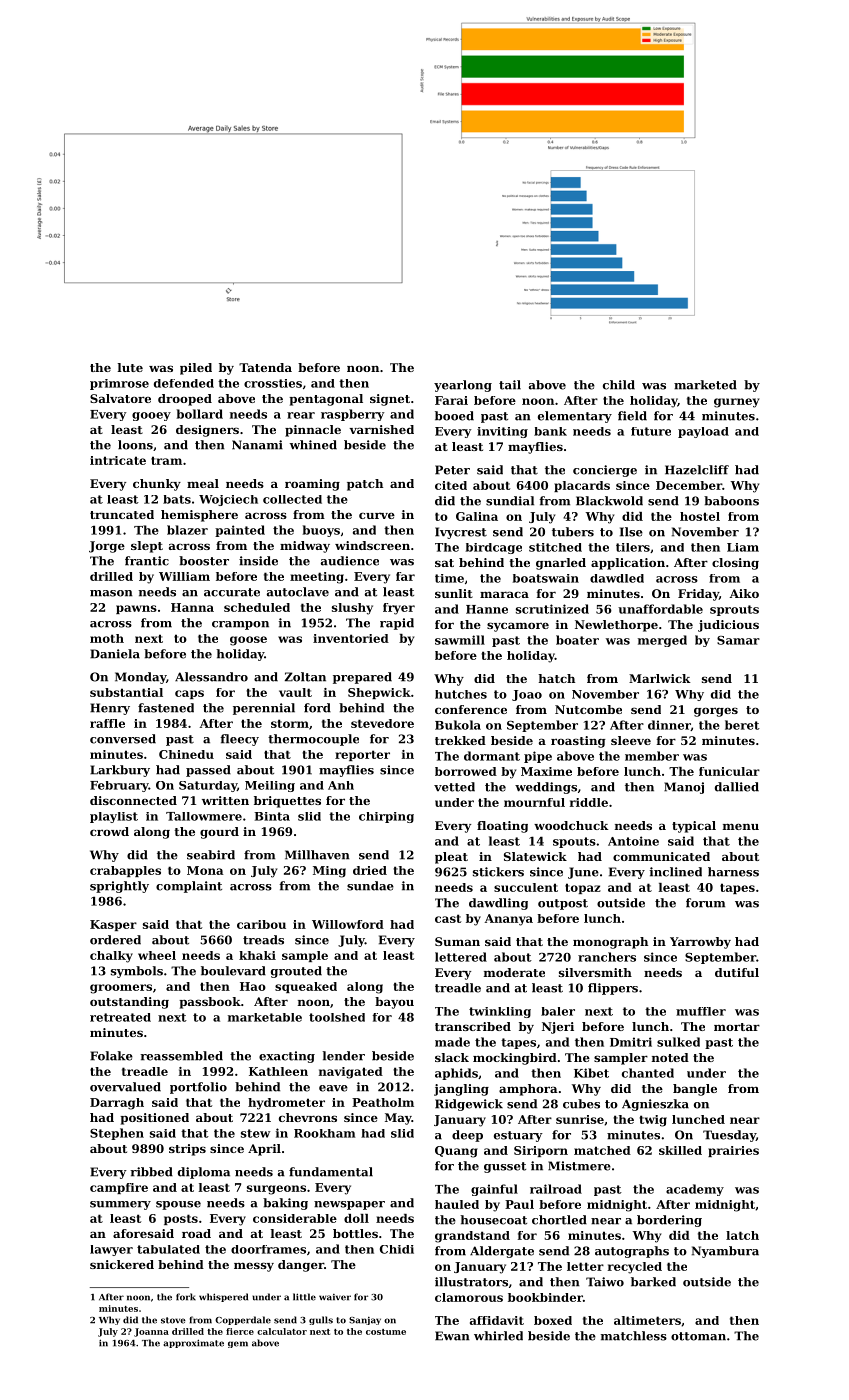 The height and width of the page is (1400, 849). Describe the element at coordinates (381, 429) in the page. I see `varnished` at that location.
